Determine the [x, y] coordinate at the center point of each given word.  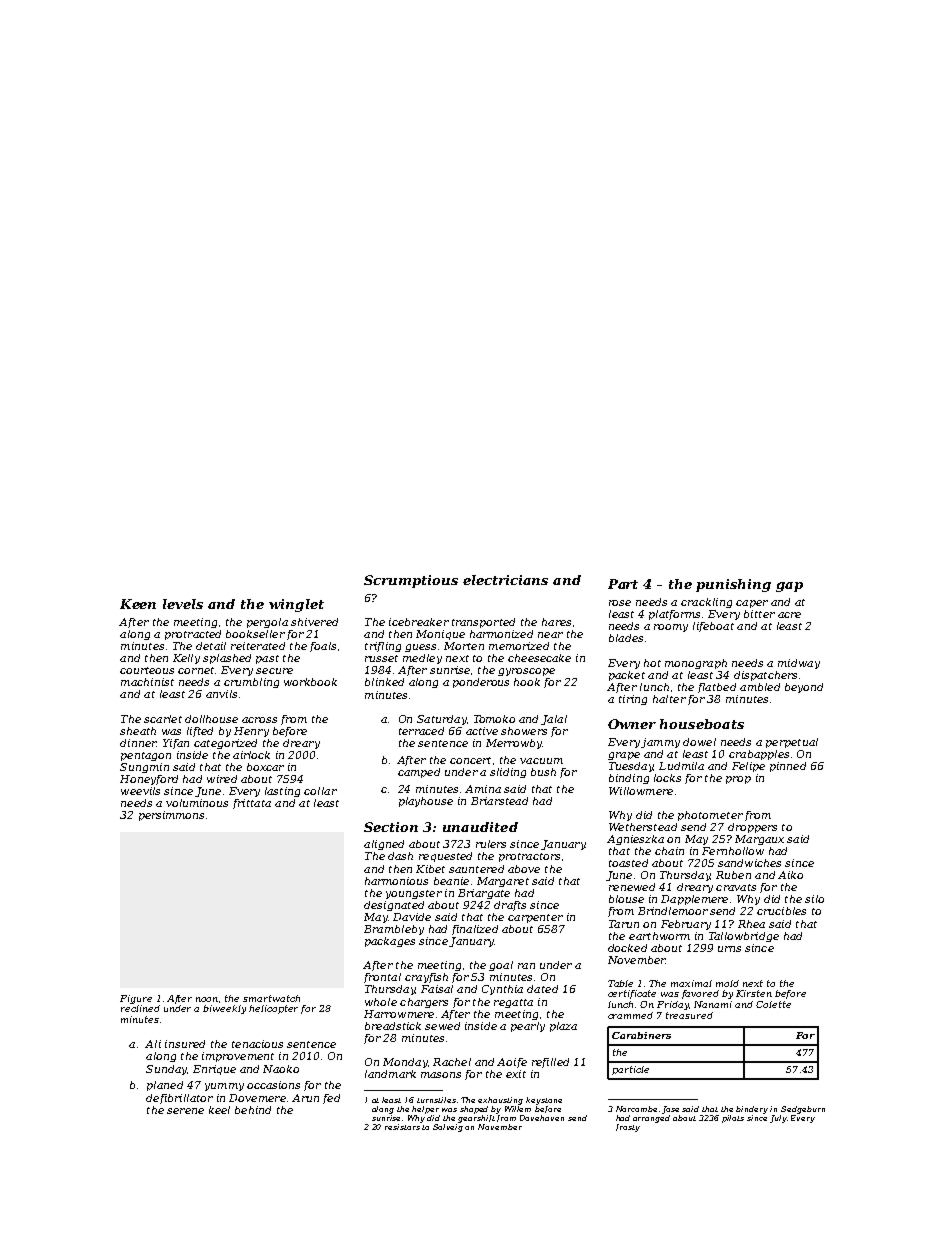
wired [222, 779]
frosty [628, 1128]
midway [799, 664]
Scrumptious [411, 581]
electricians [505, 580]
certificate [632, 994]
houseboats [702, 724]
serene [185, 1111]
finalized [475, 930]
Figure [136, 999]
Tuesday [631, 767]
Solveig [448, 1128]
